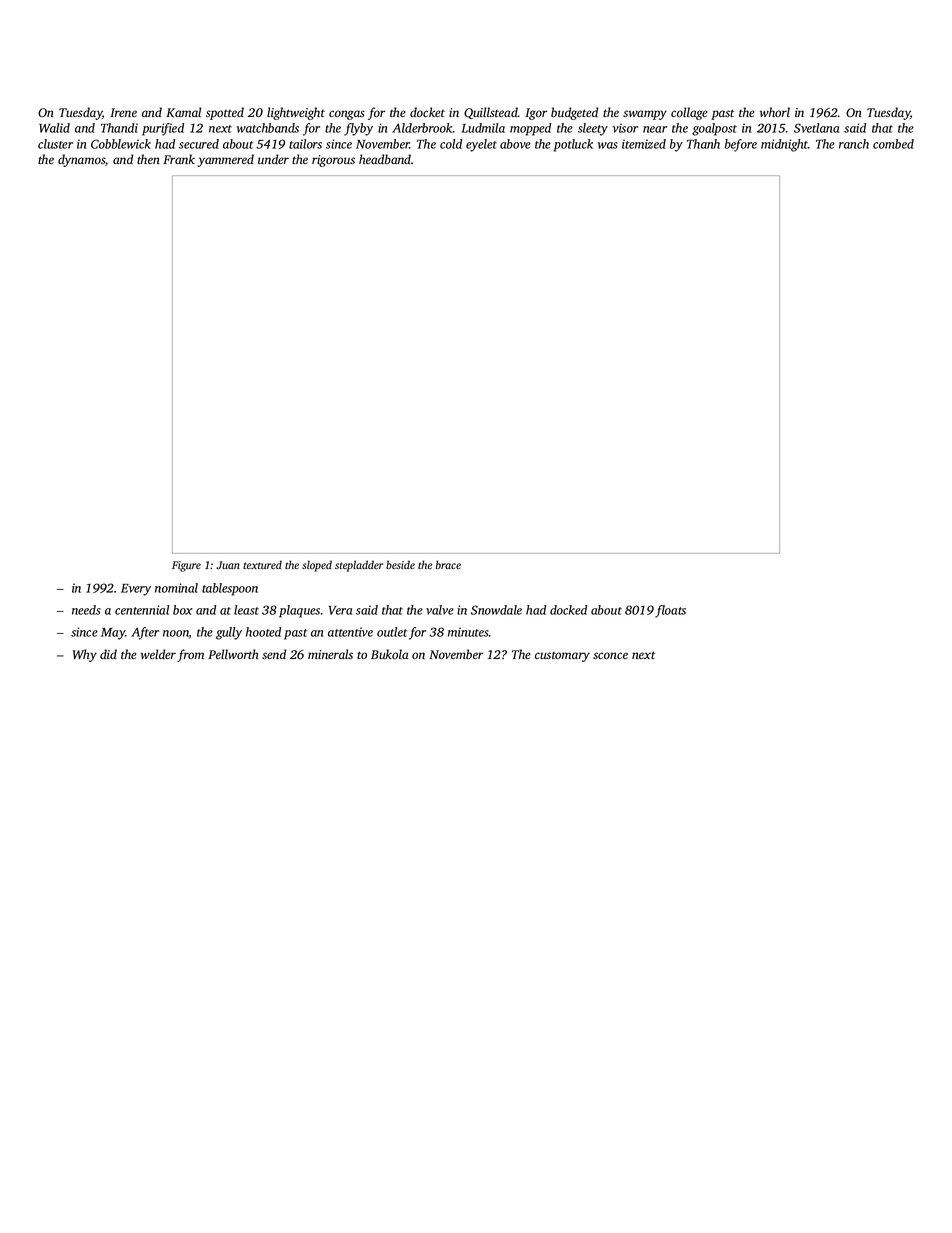 This page has height=1233, width=952. Describe the element at coordinates (741, 145) in the page. I see `before` at that location.
